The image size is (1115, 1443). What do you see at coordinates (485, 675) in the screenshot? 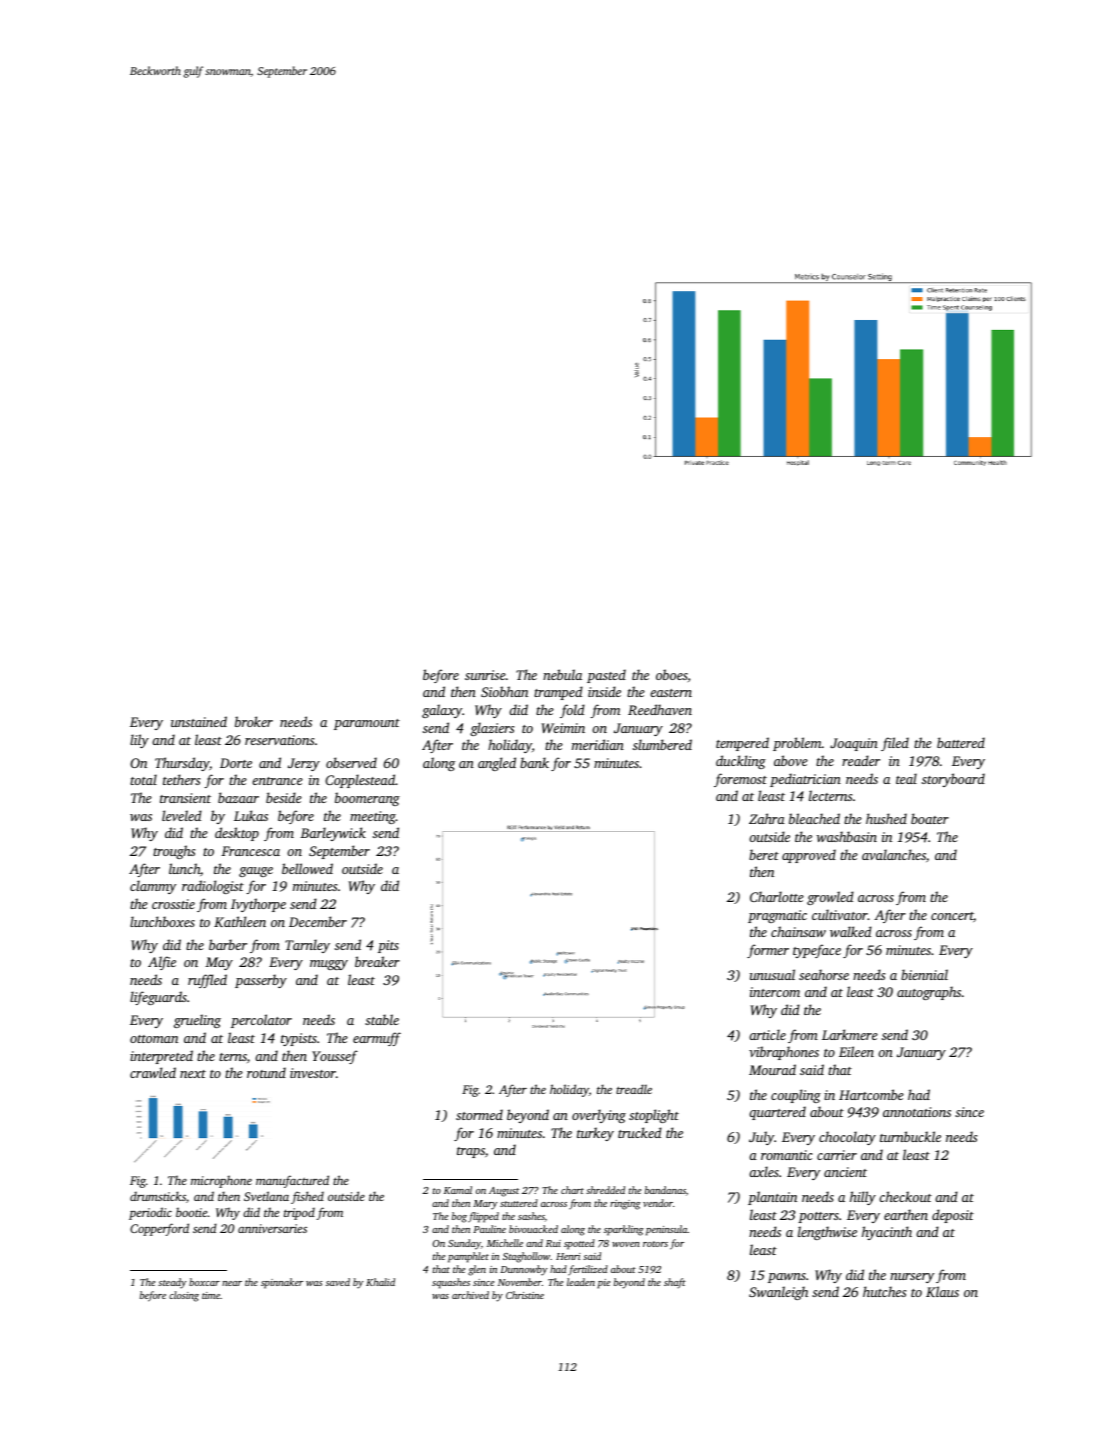
I see `sunrise` at bounding box center [485, 675].
